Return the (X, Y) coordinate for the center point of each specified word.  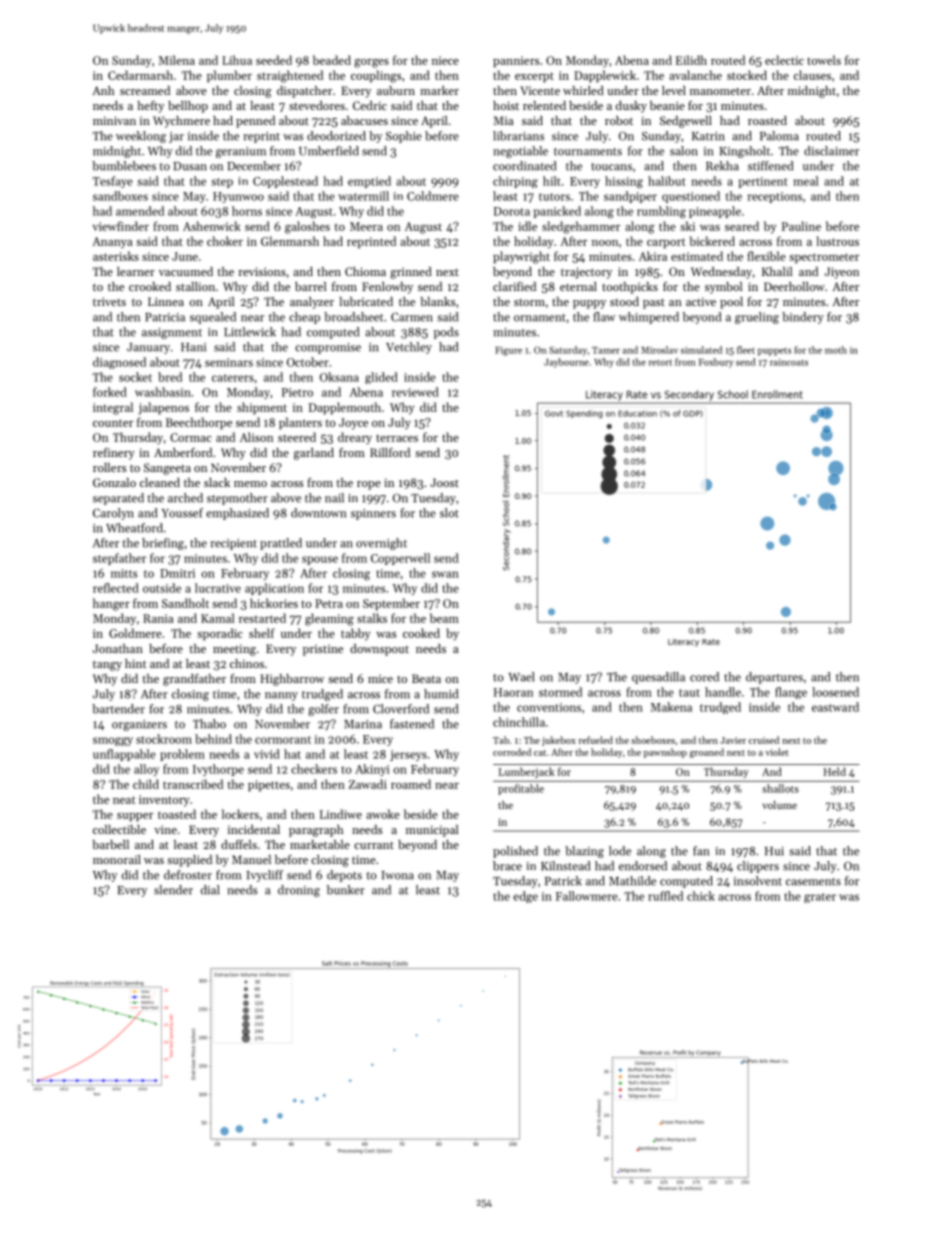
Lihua (237, 60)
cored (704, 677)
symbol (724, 288)
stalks (372, 618)
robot (619, 120)
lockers (240, 814)
